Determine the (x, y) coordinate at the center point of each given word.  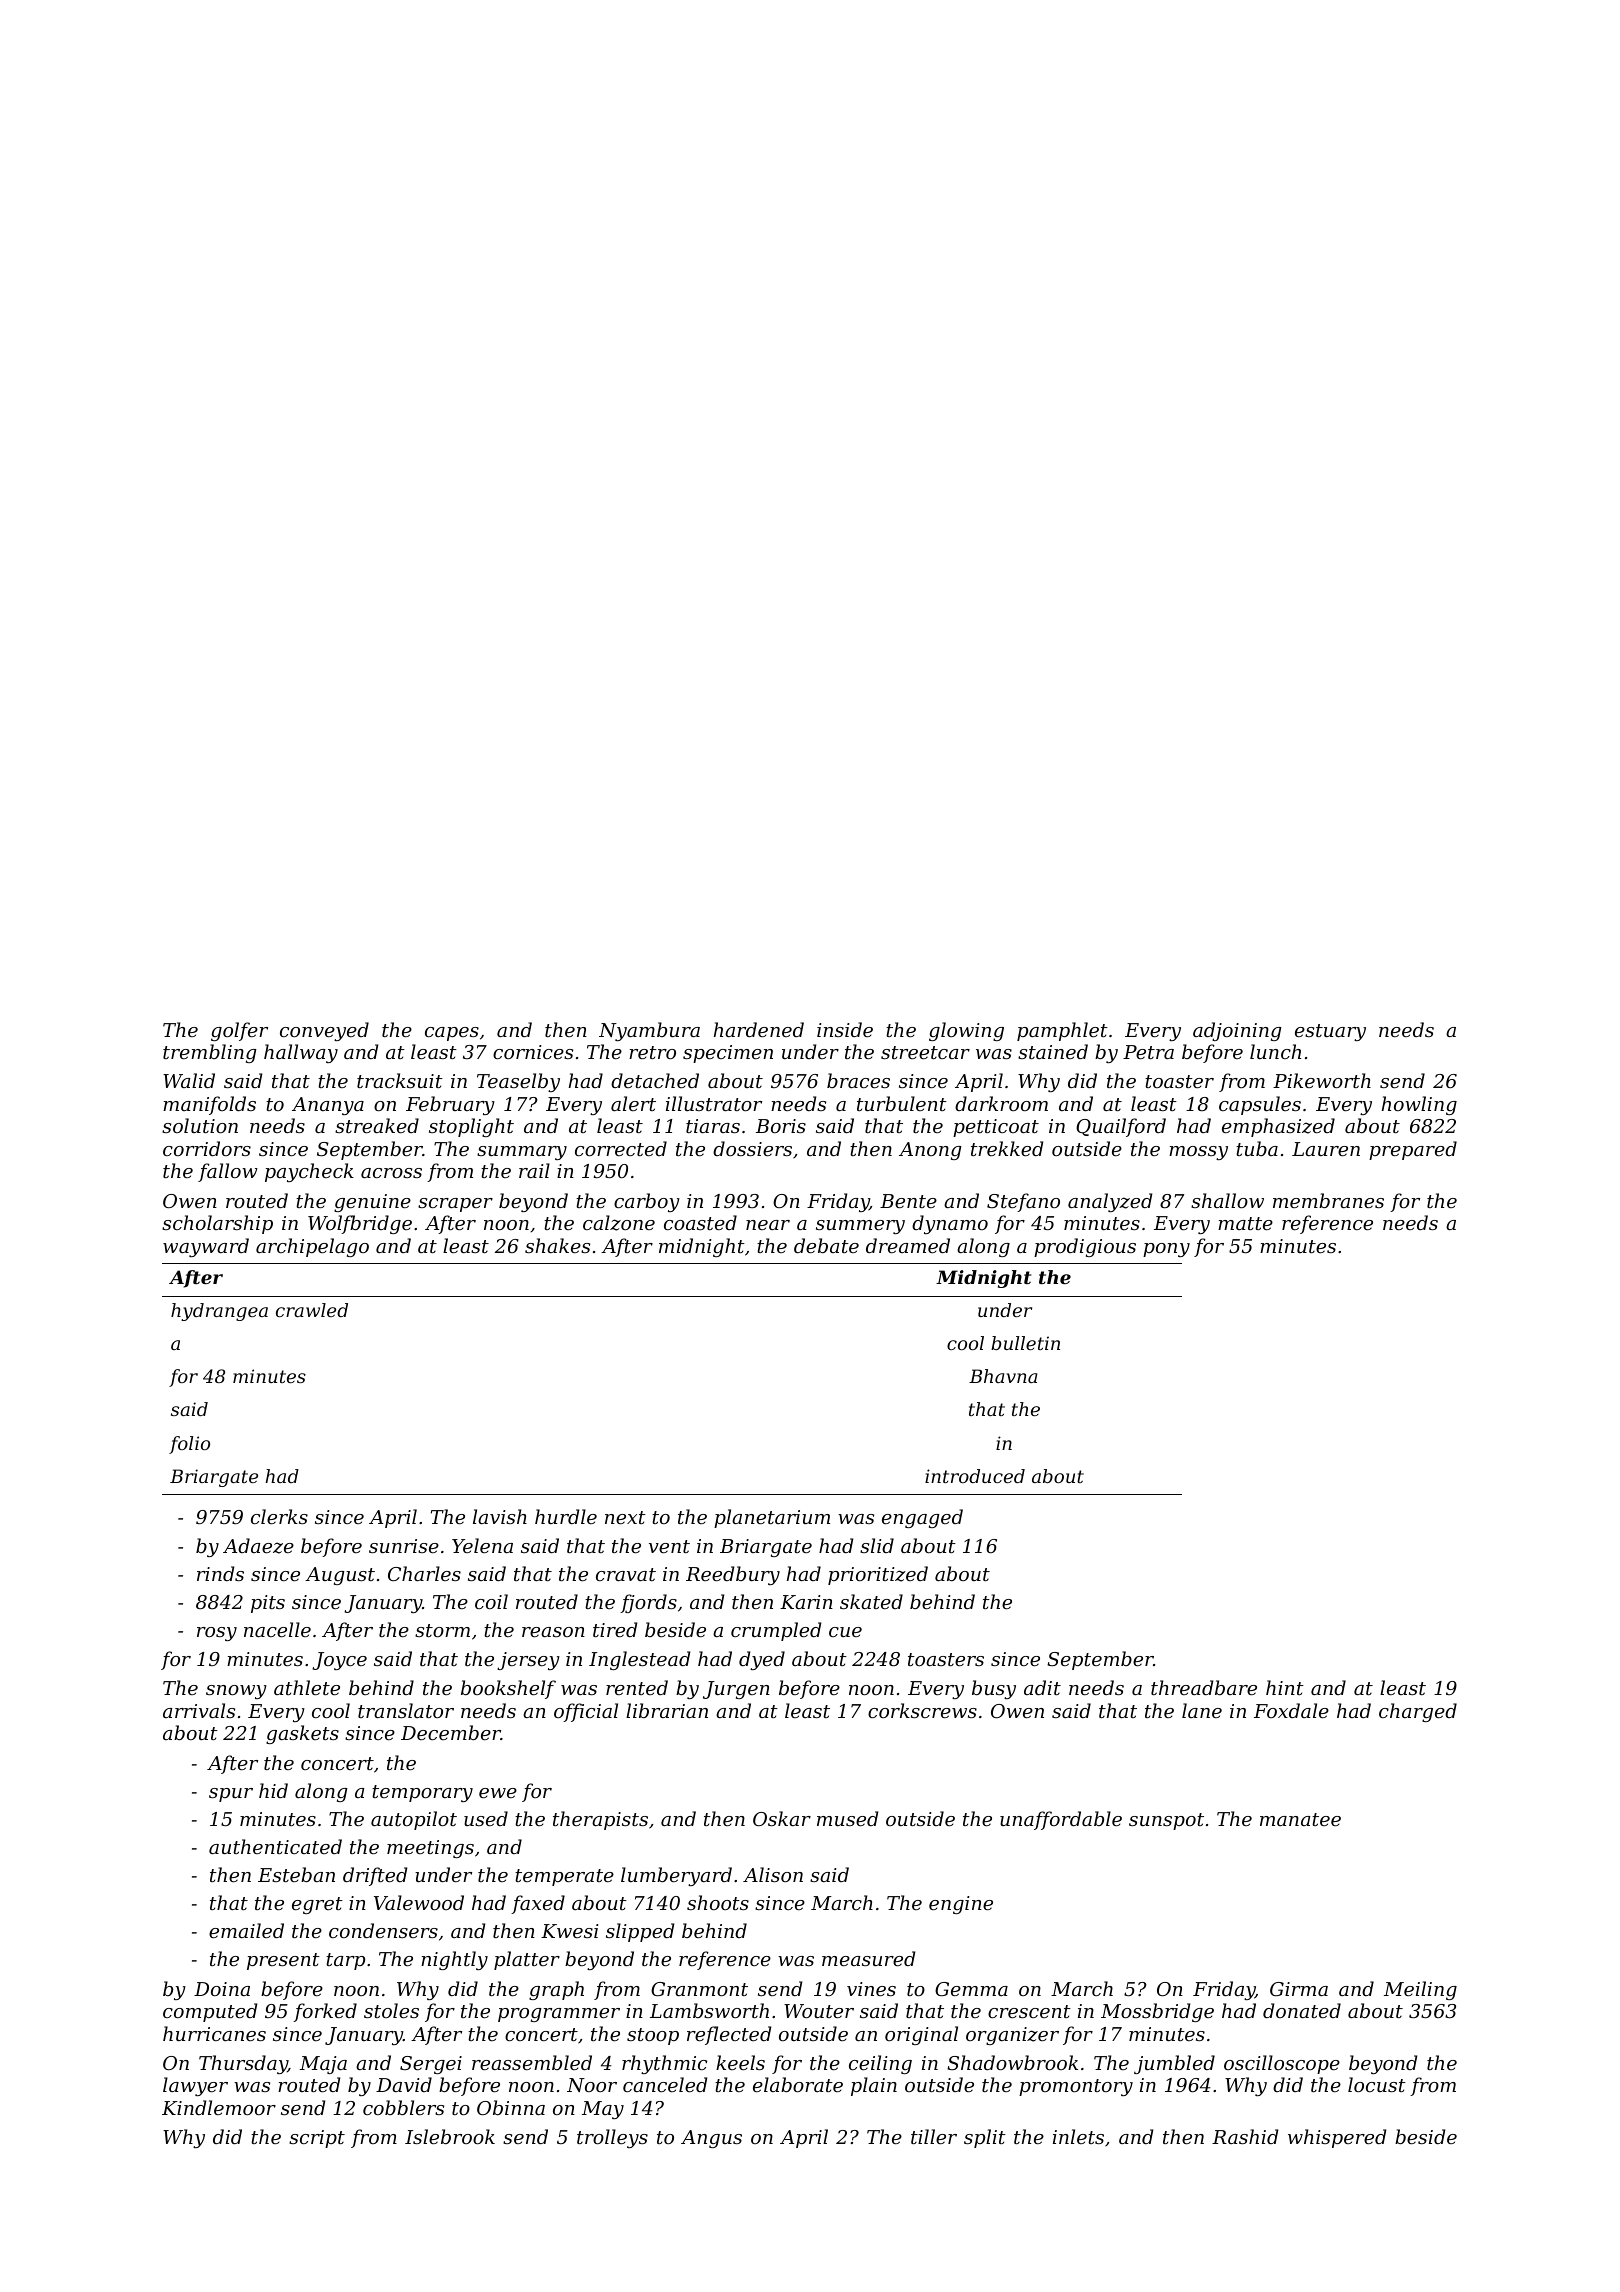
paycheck (309, 1172)
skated (871, 1601)
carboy (647, 1202)
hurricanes (214, 2033)
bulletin (1025, 1343)
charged (1418, 1712)
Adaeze (258, 1546)
